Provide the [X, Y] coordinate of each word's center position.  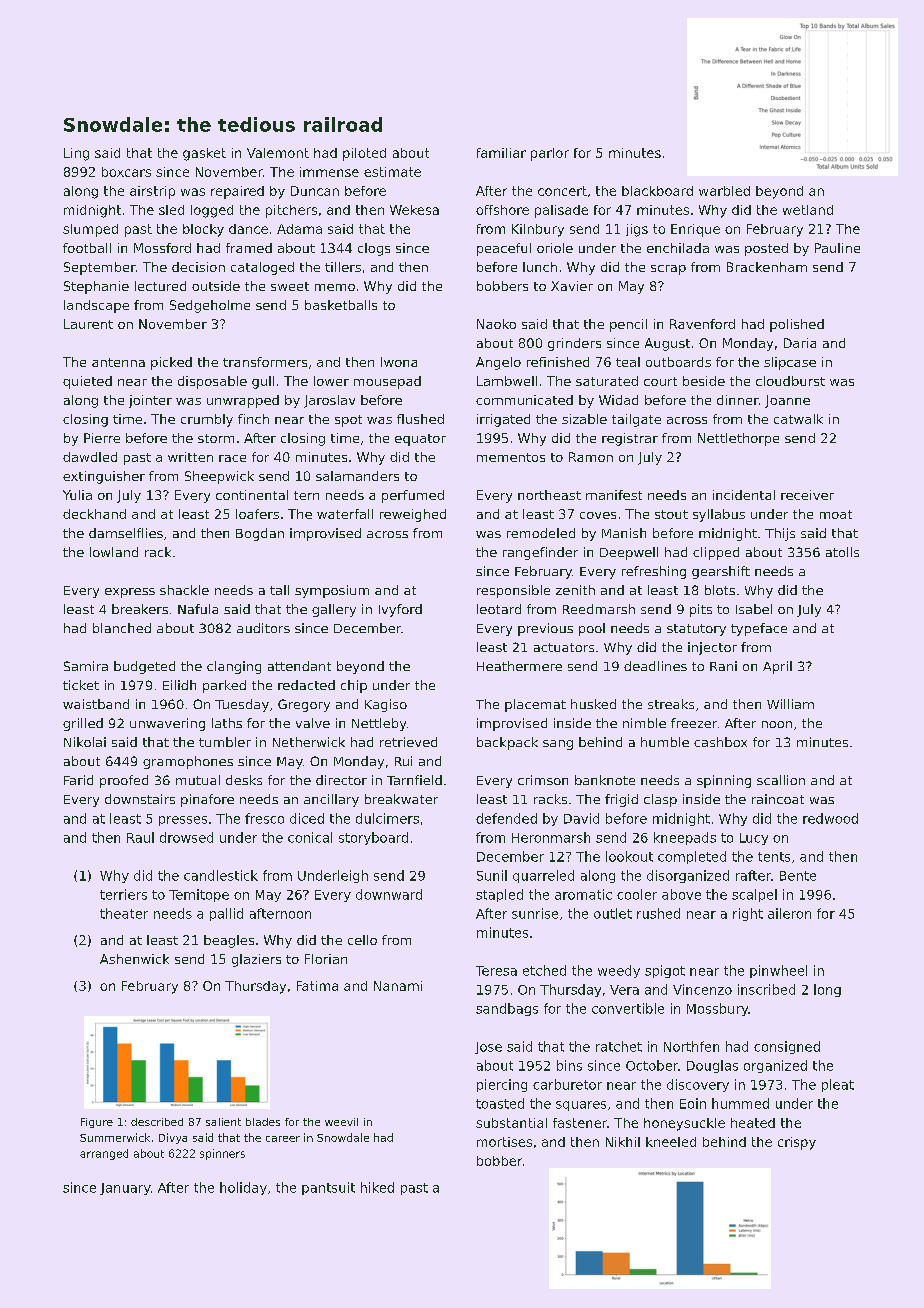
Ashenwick [134, 959]
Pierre [102, 438]
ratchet [619, 1046]
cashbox [720, 742]
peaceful [504, 249]
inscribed [766, 989]
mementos [511, 457]
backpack [507, 743]
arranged [104, 1154]
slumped [90, 230]
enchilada [678, 248]
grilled [83, 724]
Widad [618, 400]
